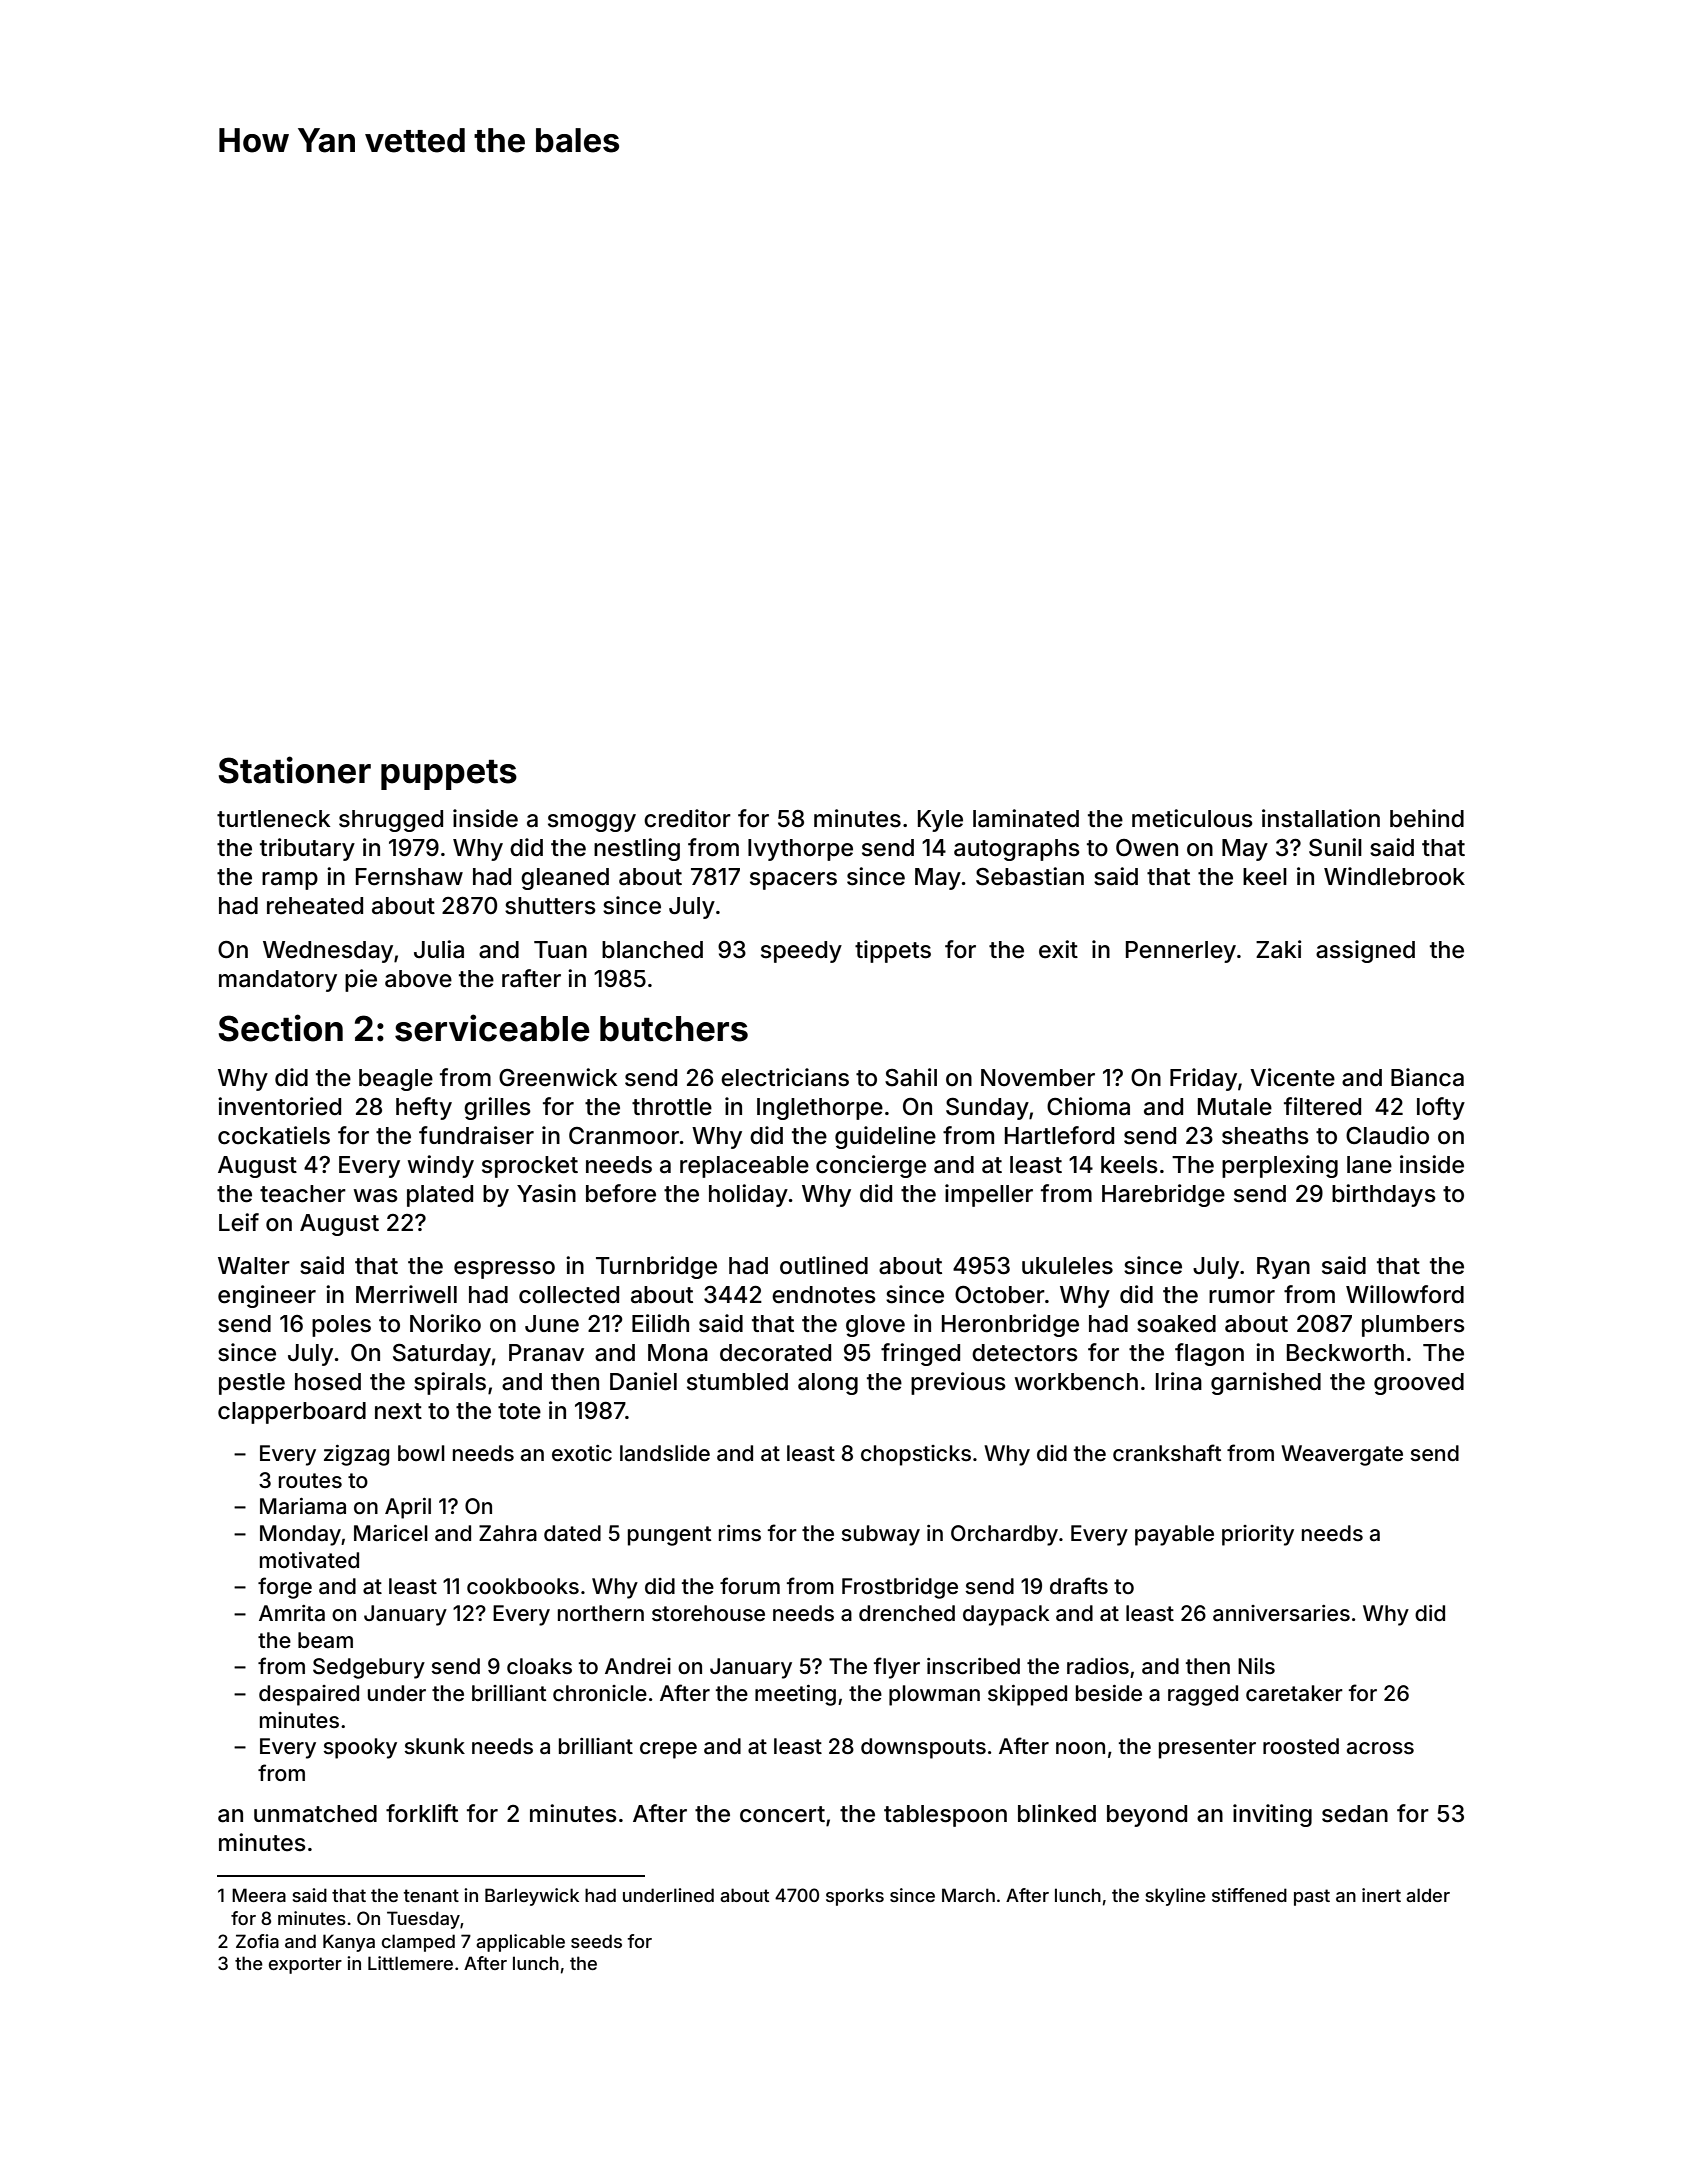  I want to click on spacers, so click(793, 881).
